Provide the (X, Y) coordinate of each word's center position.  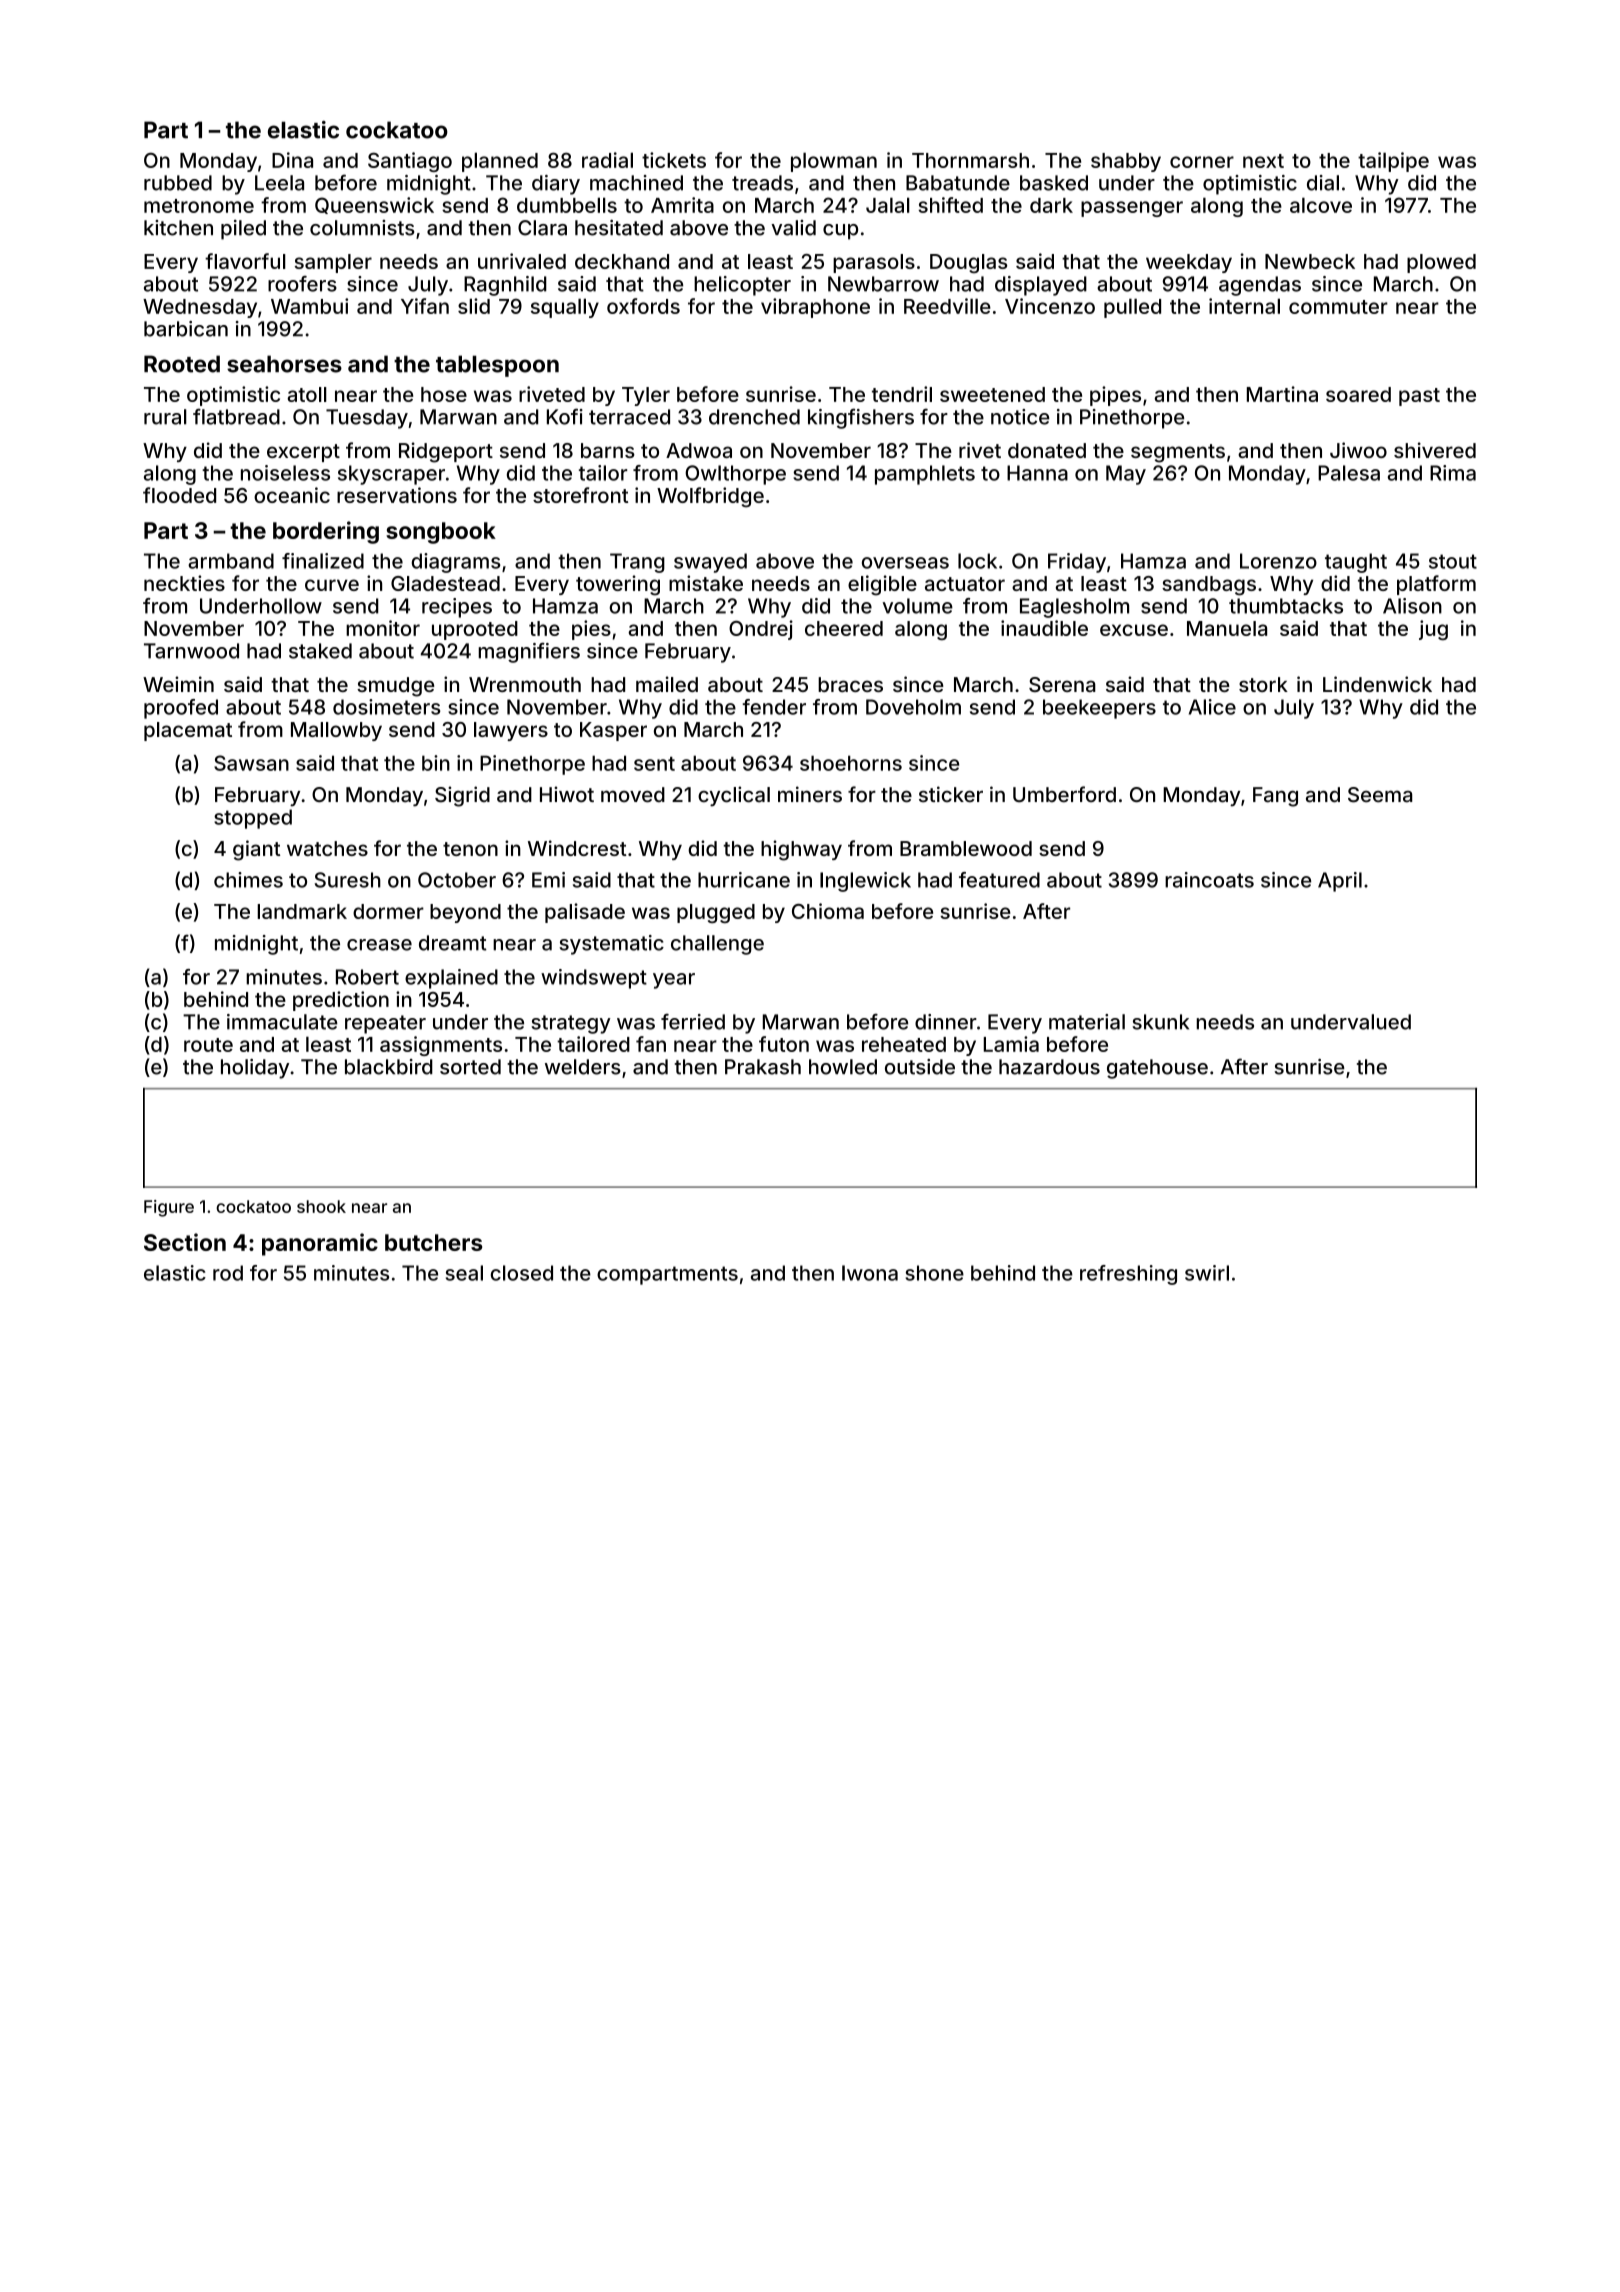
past (1419, 397)
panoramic (320, 1244)
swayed (710, 563)
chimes (248, 880)
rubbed (178, 183)
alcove (1321, 205)
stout (1453, 561)
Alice (1212, 707)
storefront (580, 495)
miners (810, 794)
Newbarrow (883, 284)
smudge (395, 687)
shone (934, 1273)
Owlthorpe (735, 475)
